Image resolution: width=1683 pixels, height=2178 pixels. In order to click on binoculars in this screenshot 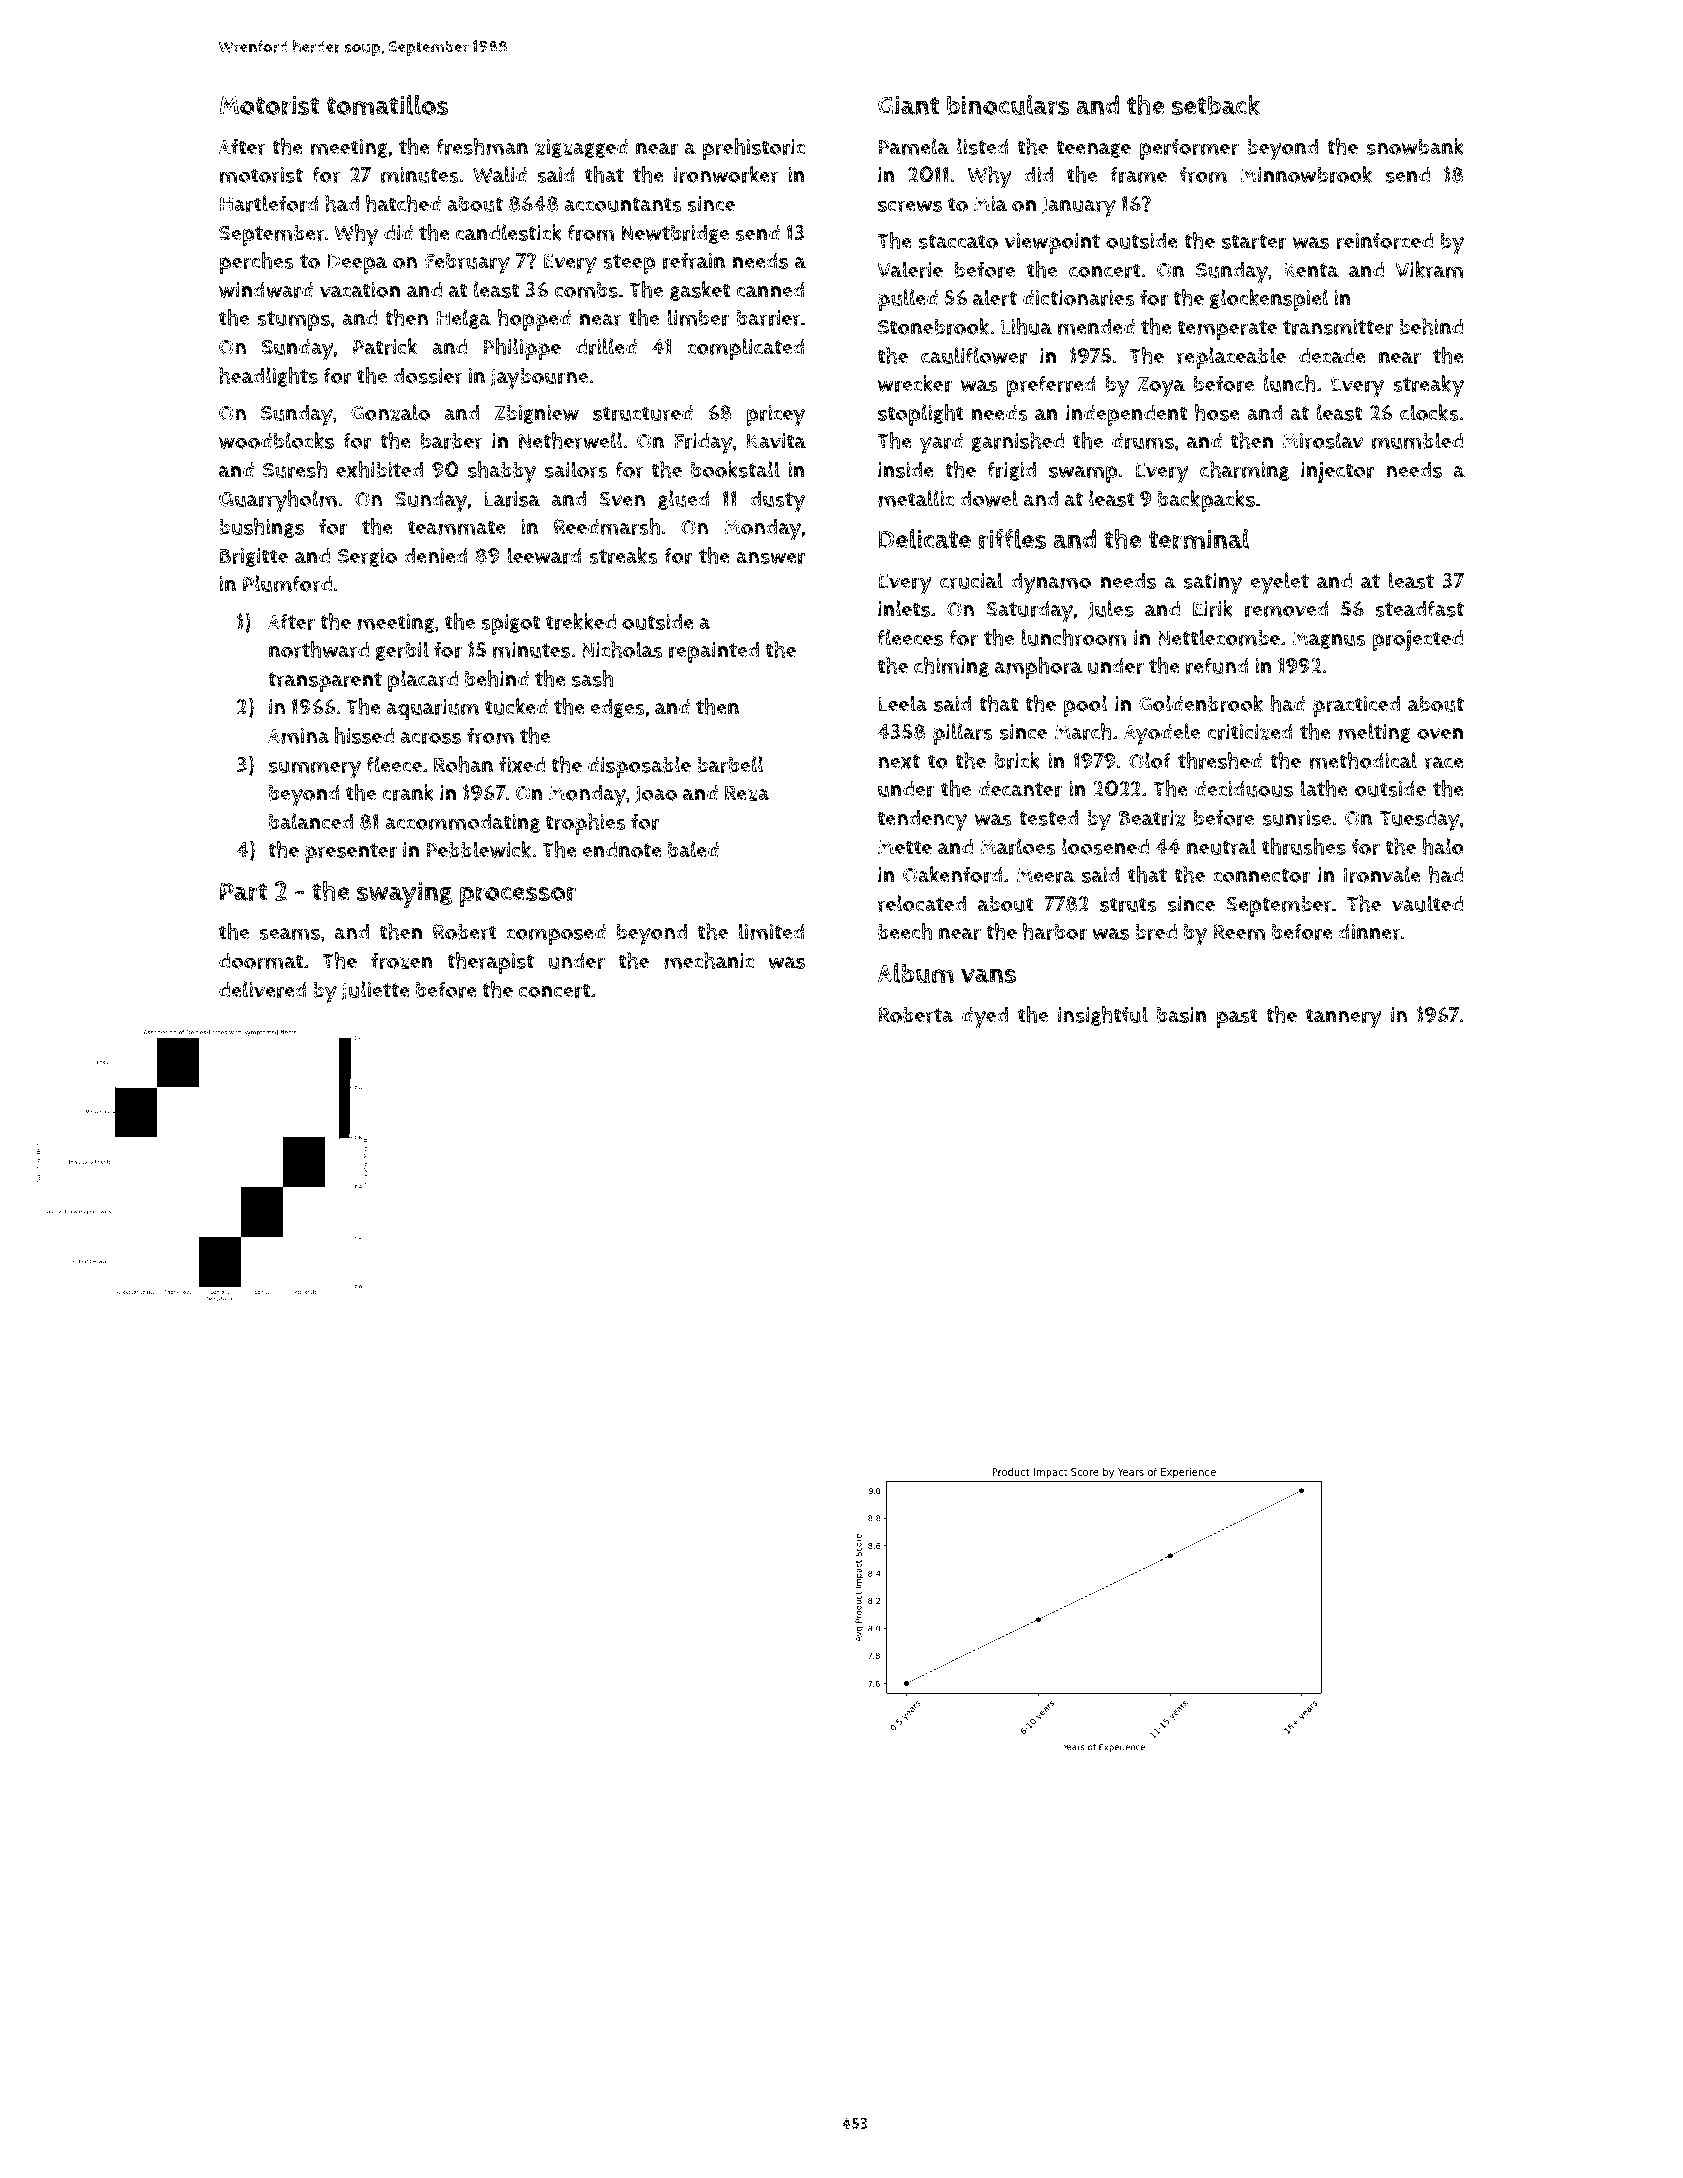, I will do `click(1008, 105)`.
